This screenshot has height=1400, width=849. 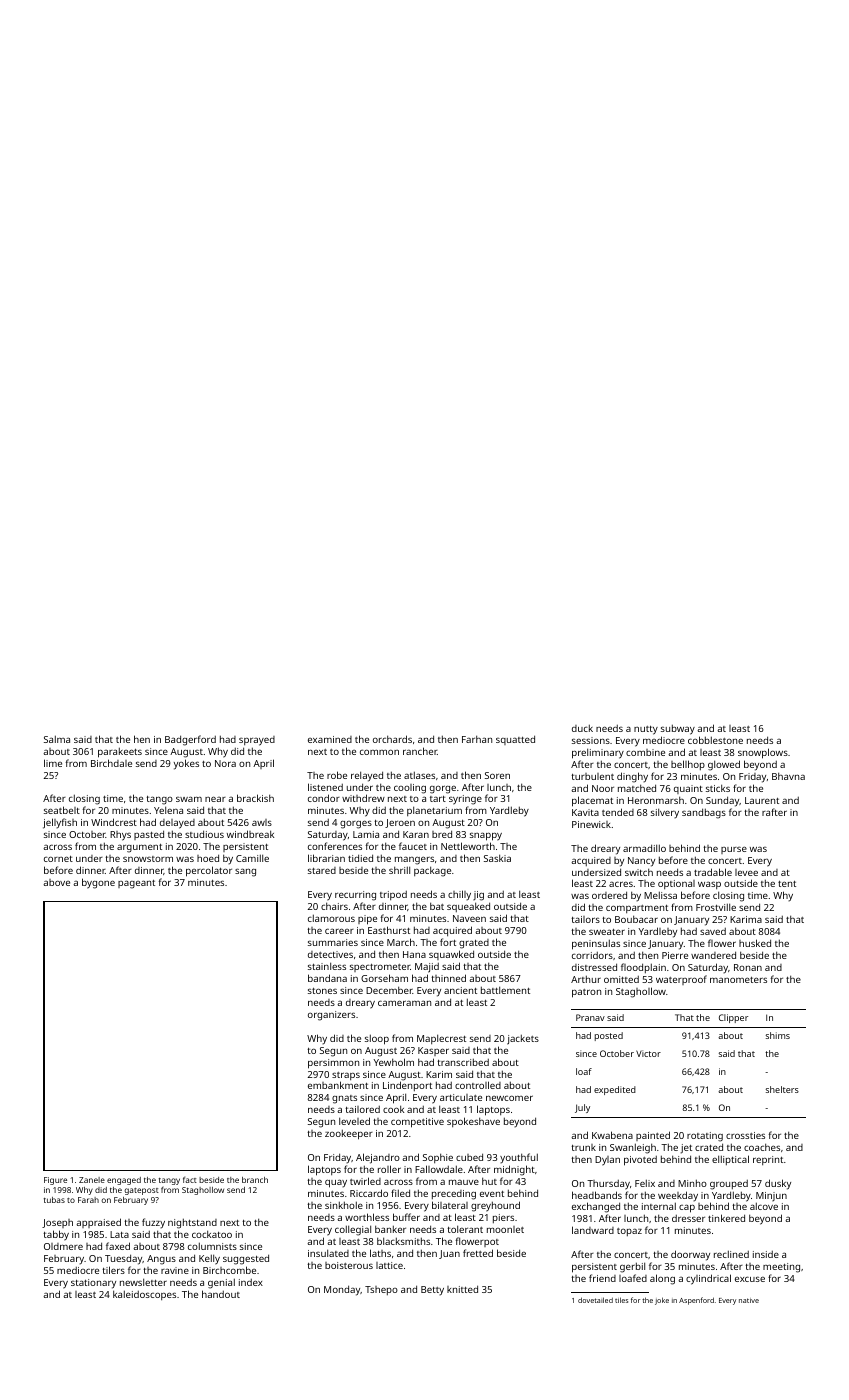 What do you see at coordinates (762, 800) in the screenshot?
I see `Laurent` at bounding box center [762, 800].
